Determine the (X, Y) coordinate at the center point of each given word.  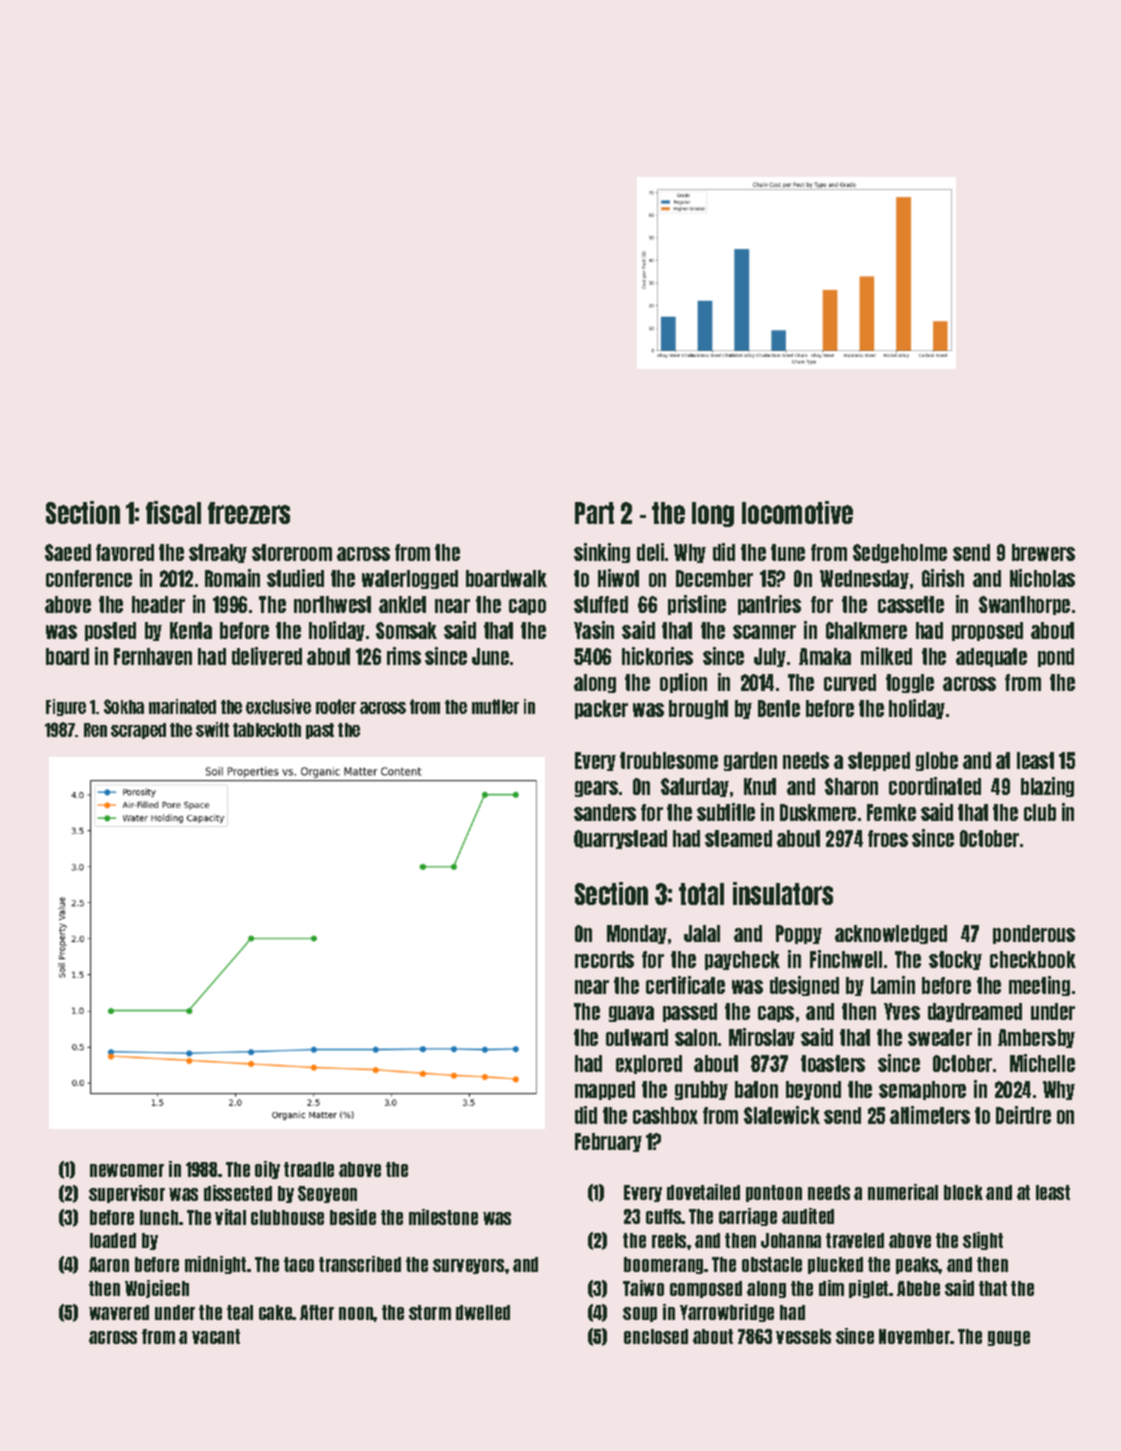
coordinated (935, 786)
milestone (443, 1217)
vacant (216, 1336)
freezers (249, 513)
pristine (697, 605)
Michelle (1042, 1063)
